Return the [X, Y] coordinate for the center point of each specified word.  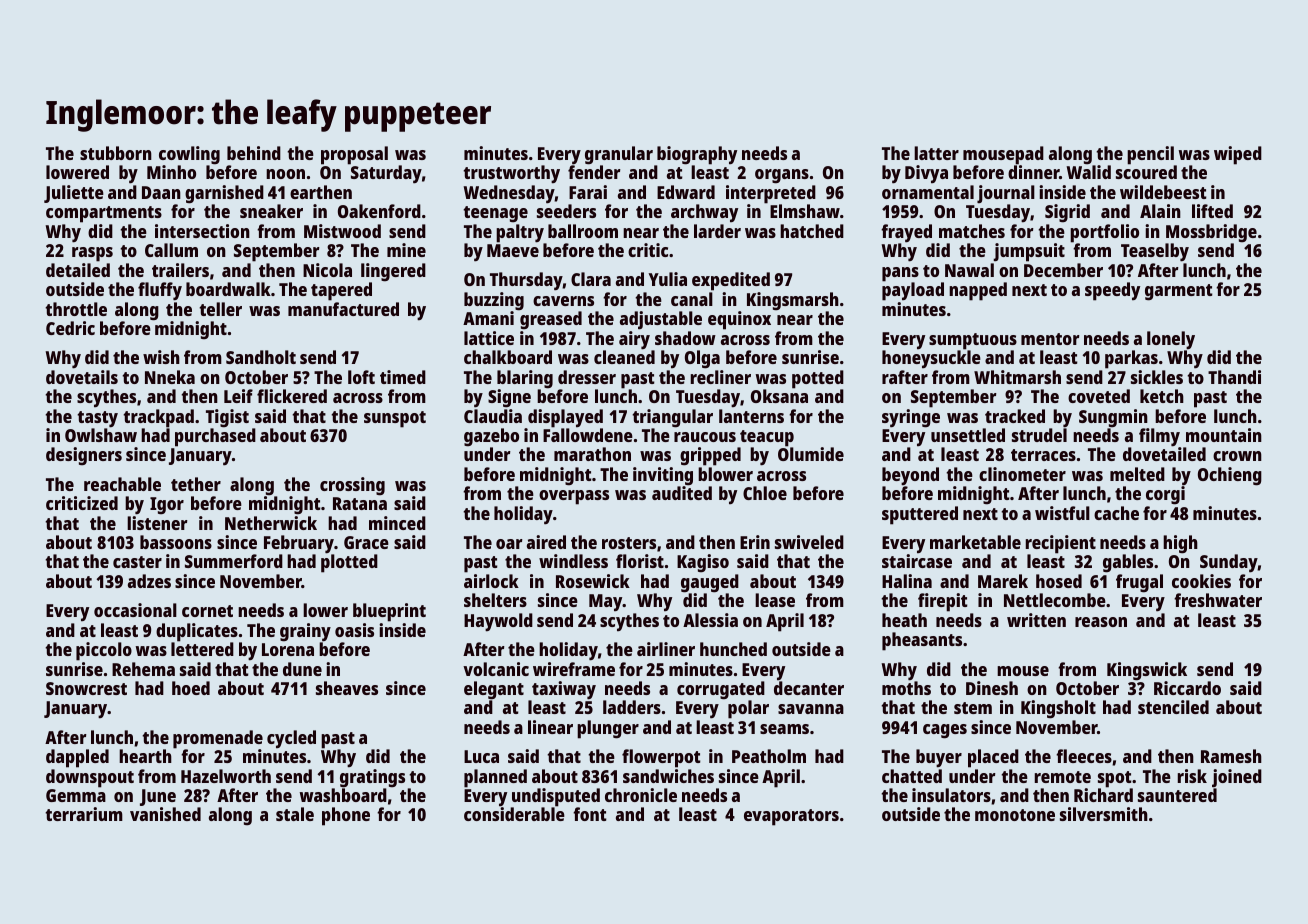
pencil [1150, 155]
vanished [165, 814]
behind [254, 153]
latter [936, 153]
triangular [672, 418]
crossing [352, 486]
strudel [1039, 435]
